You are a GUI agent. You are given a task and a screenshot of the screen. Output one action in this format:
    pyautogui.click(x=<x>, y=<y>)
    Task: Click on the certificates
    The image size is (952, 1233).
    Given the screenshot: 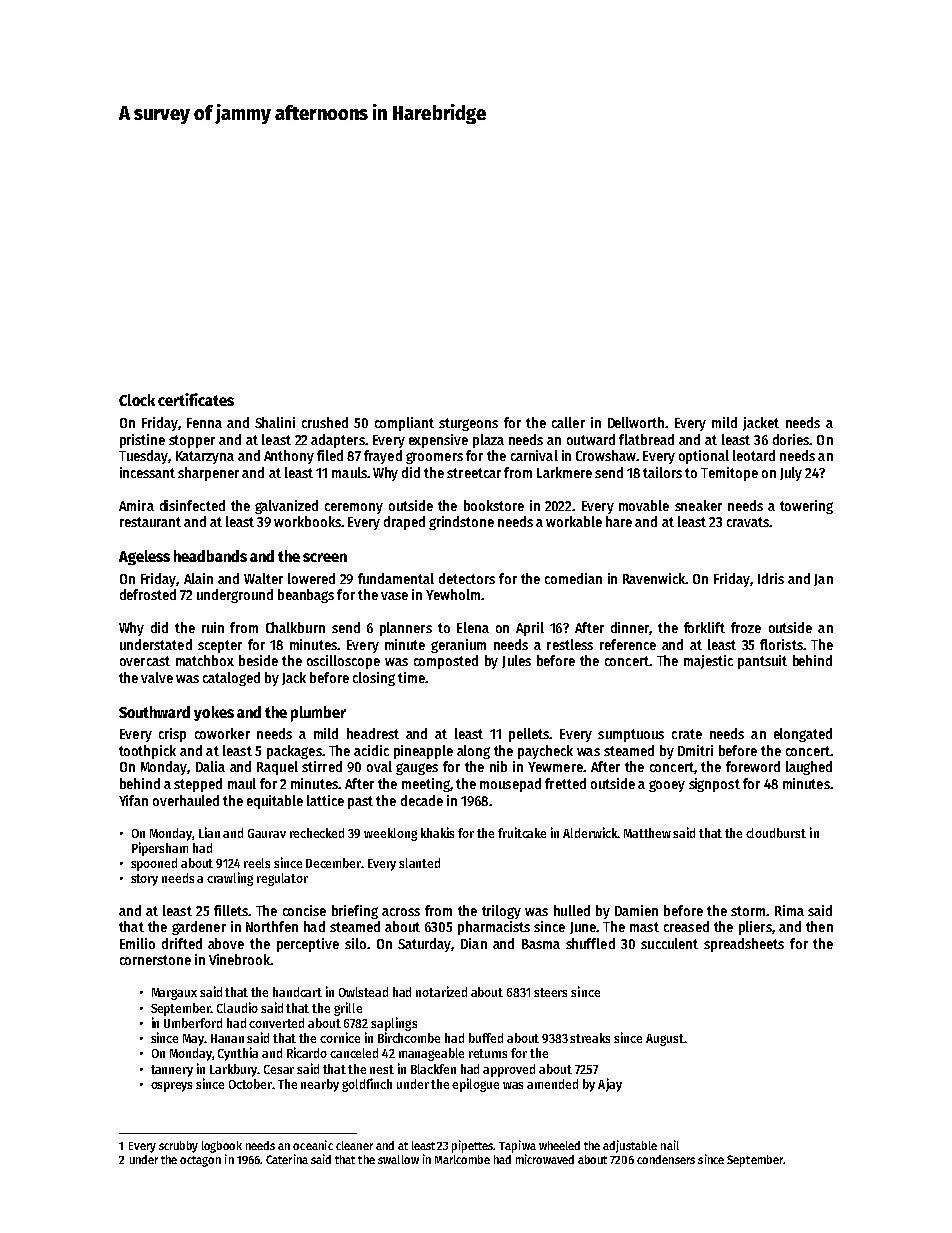 What is the action you would take?
    pyautogui.click(x=196, y=399)
